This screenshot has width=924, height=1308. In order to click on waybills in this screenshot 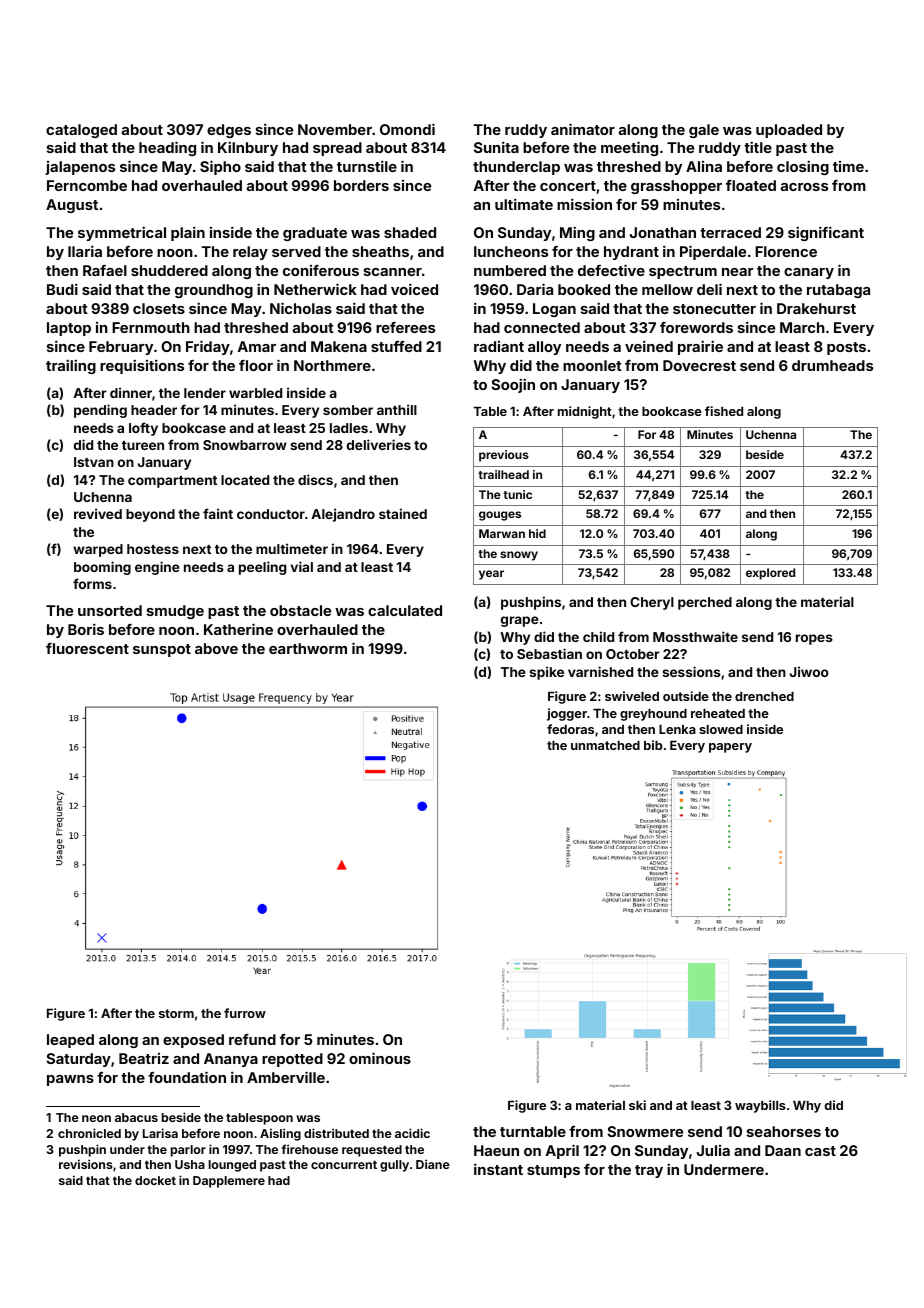, I will do `click(760, 1106)`.
